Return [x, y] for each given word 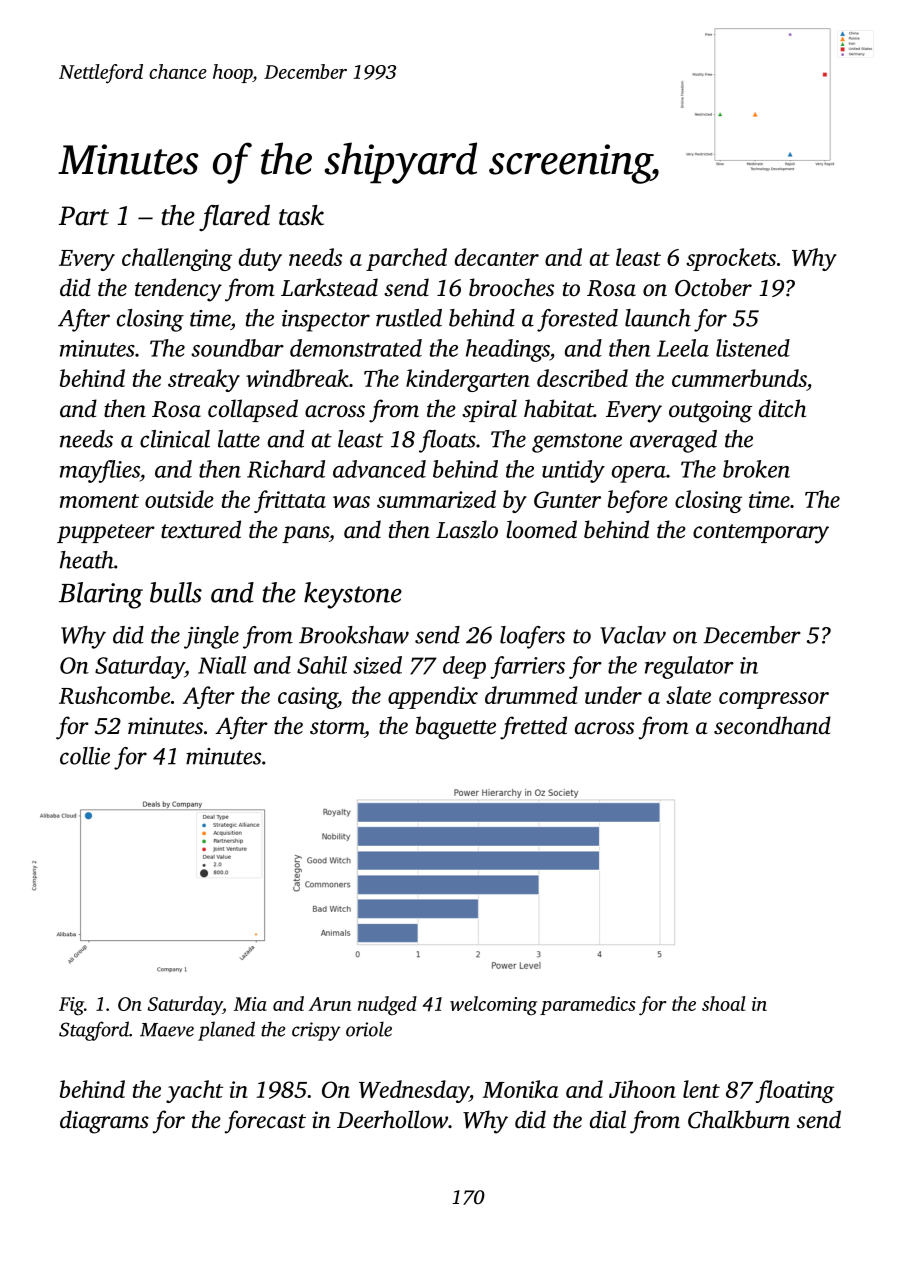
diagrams [104, 1122]
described [582, 378]
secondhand [772, 725]
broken [756, 469]
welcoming [493, 1006]
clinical [175, 439]
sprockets [731, 259]
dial [608, 1119]
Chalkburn [739, 1119]
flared [234, 218]
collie [85, 756]
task [301, 215]
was [351, 502]
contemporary [761, 534]
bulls [176, 592]
